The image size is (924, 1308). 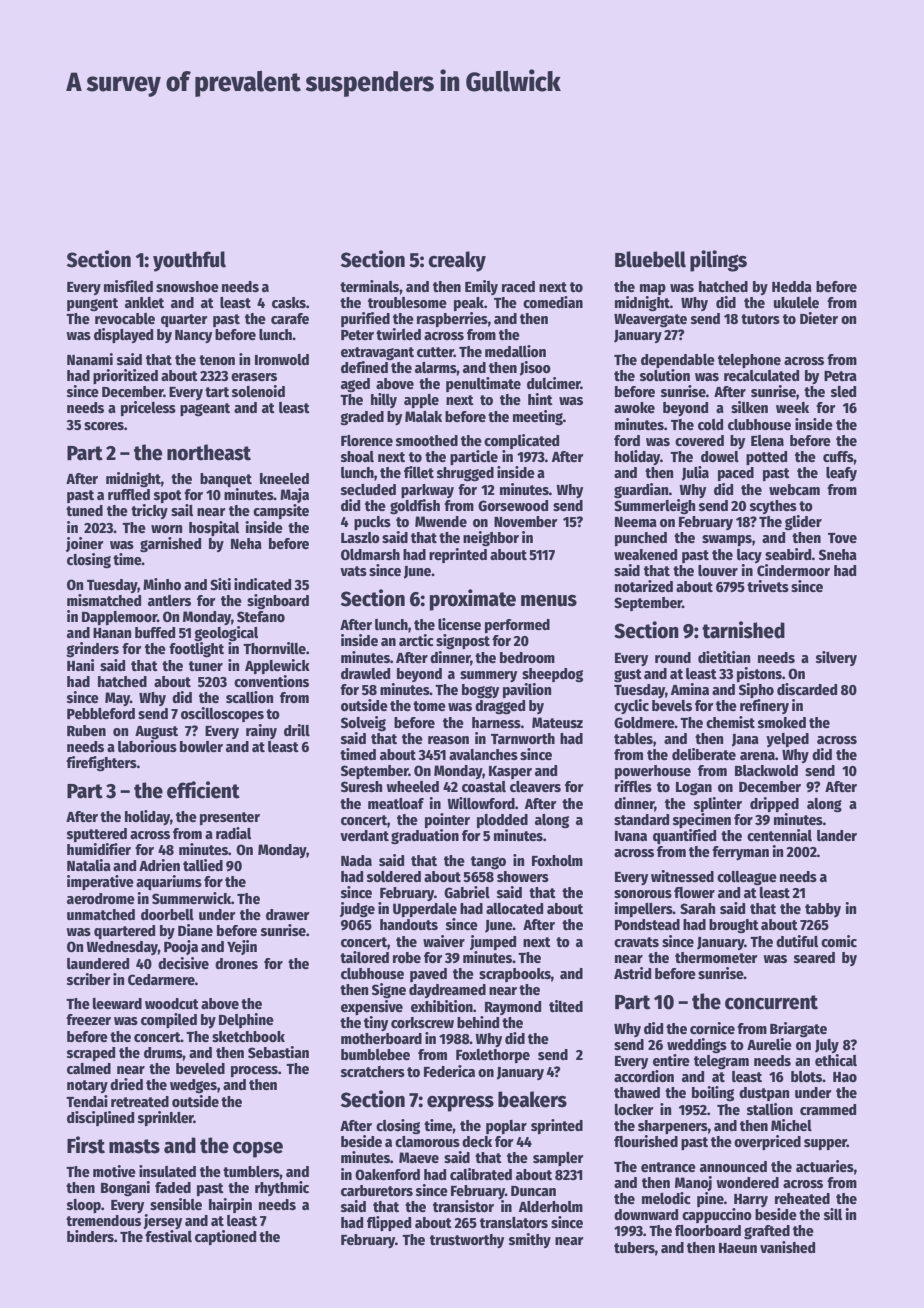 I want to click on showers, so click(x=523, y=876).
